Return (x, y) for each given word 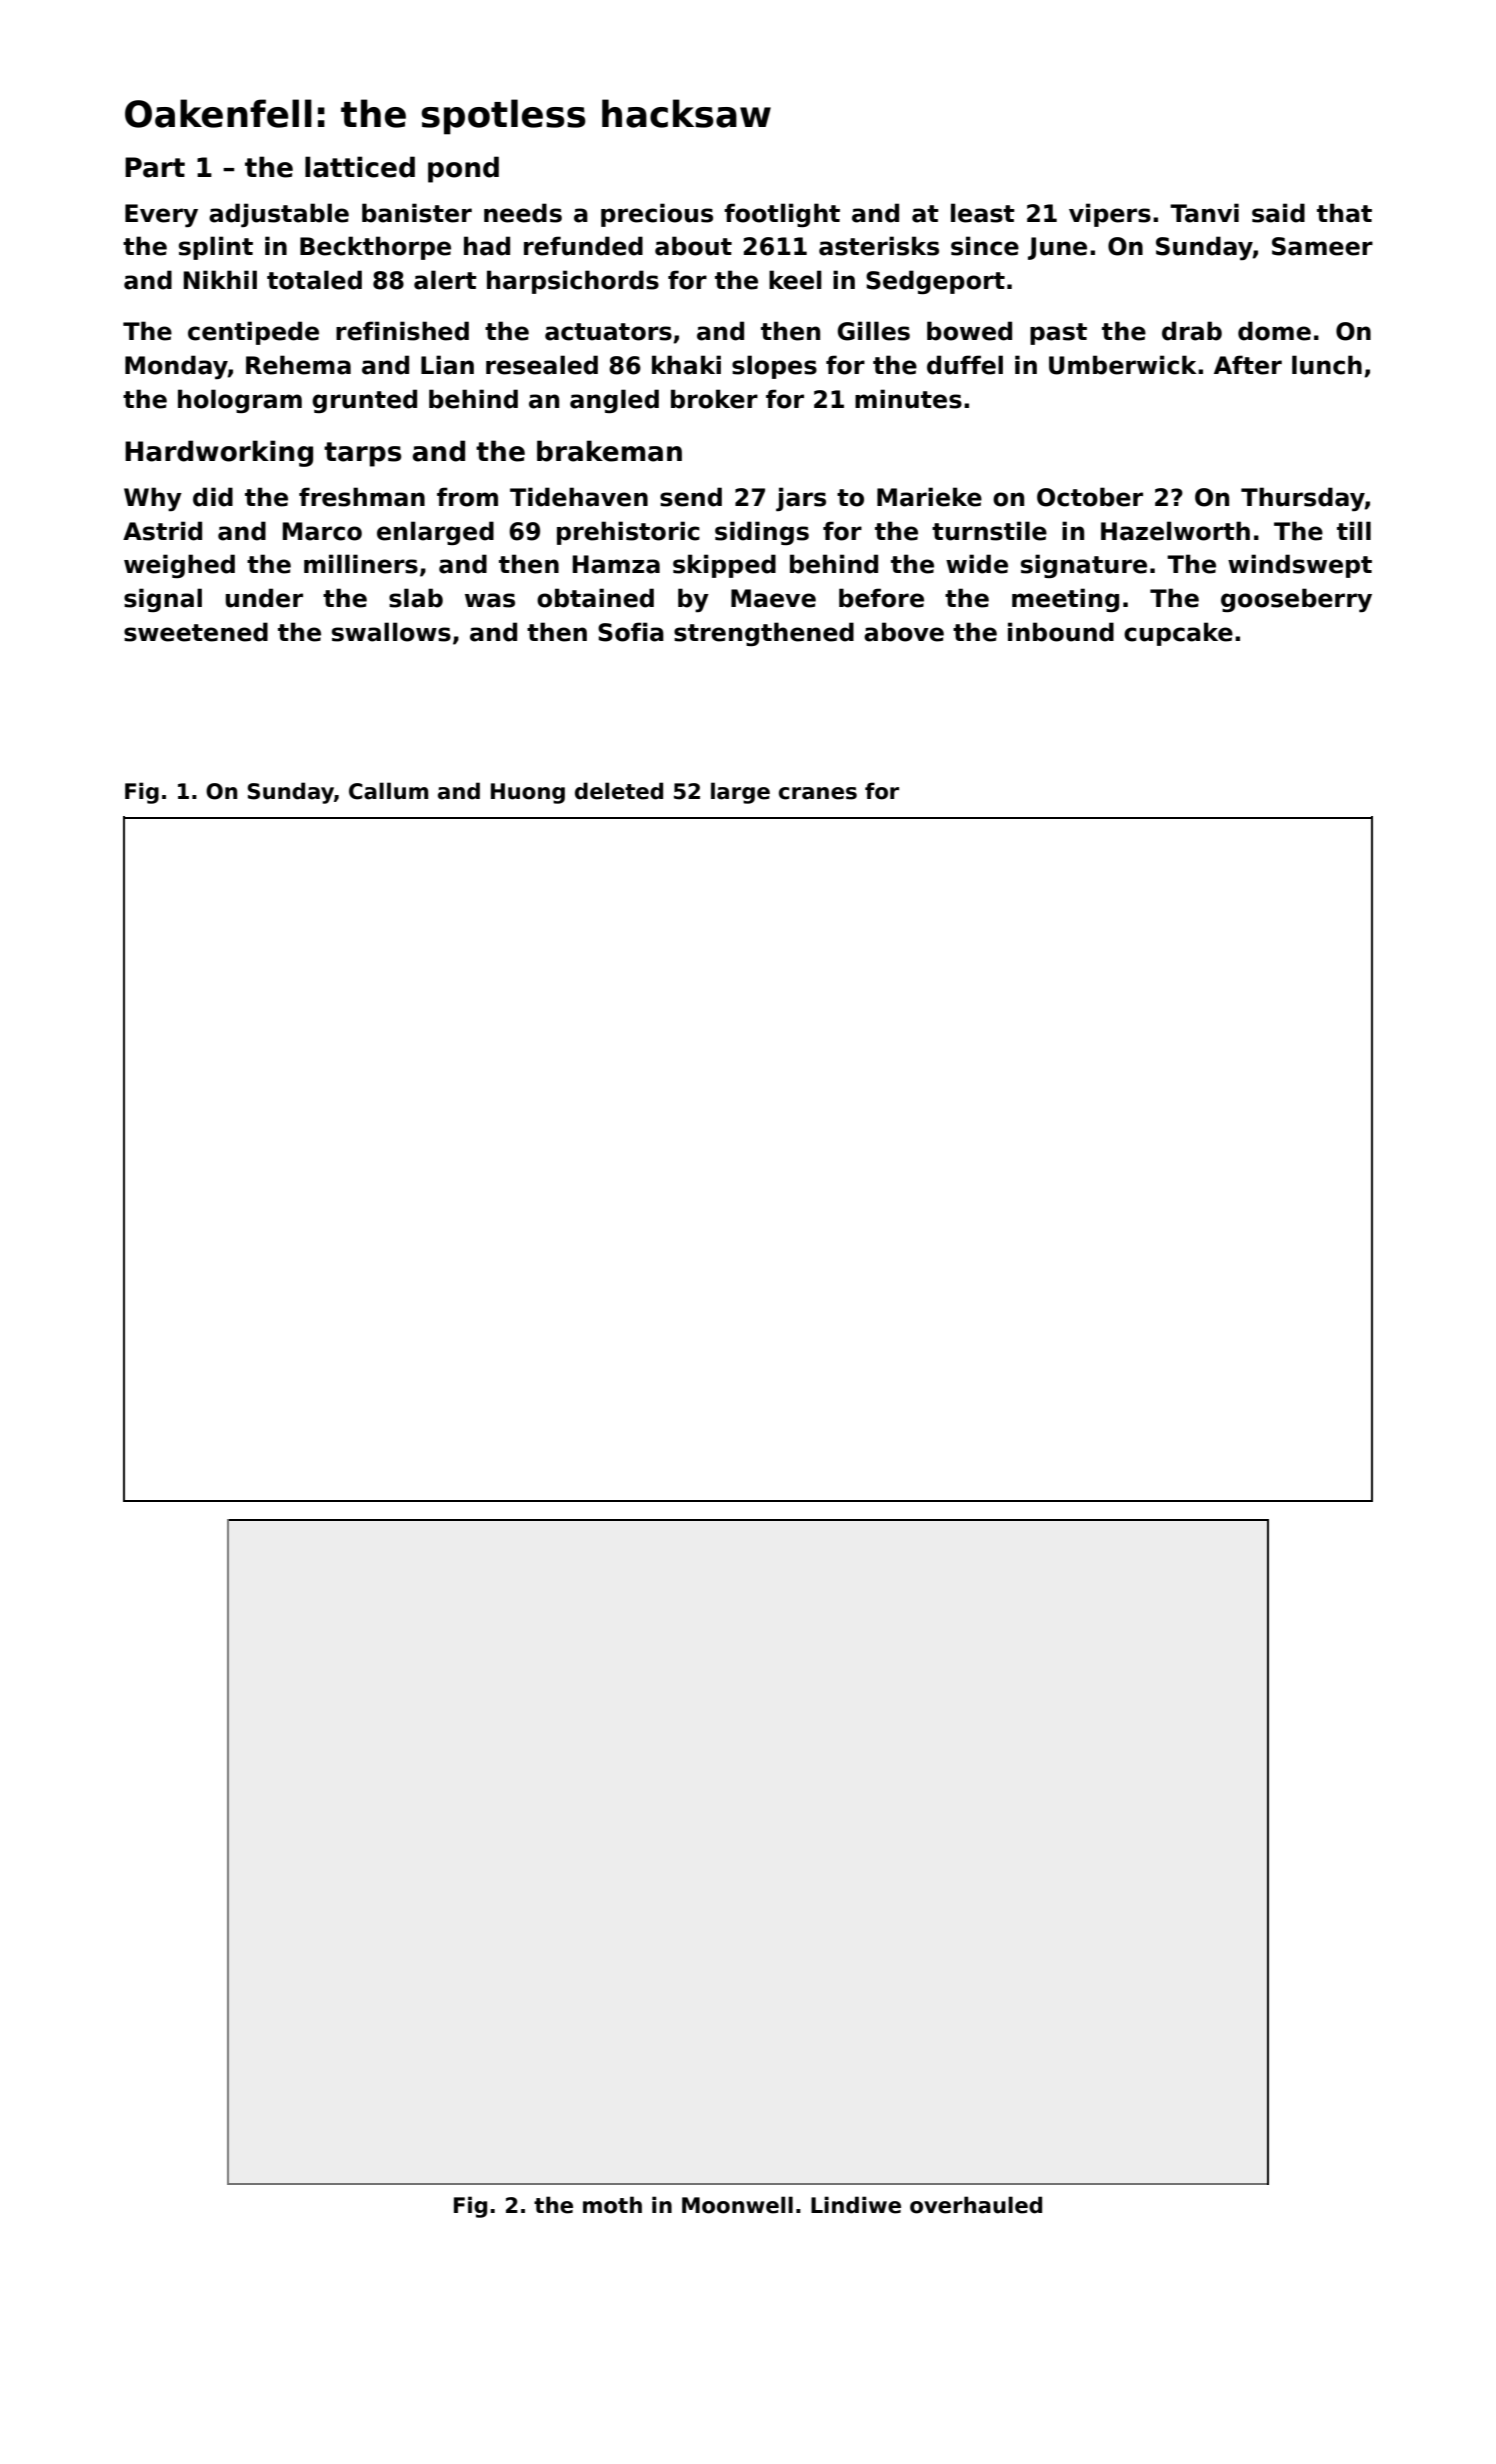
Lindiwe (856, 2205)
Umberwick (1123, 365)
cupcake (1178, 634)
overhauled (976, 2205)
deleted (619, 791)
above (904, 632)
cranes (818, 793)
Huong (528, 793)
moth (612, 2205)
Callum (388, 791)
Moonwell (737, 2205)
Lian (447, 365)
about (693, 246)
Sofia (631, 632)
